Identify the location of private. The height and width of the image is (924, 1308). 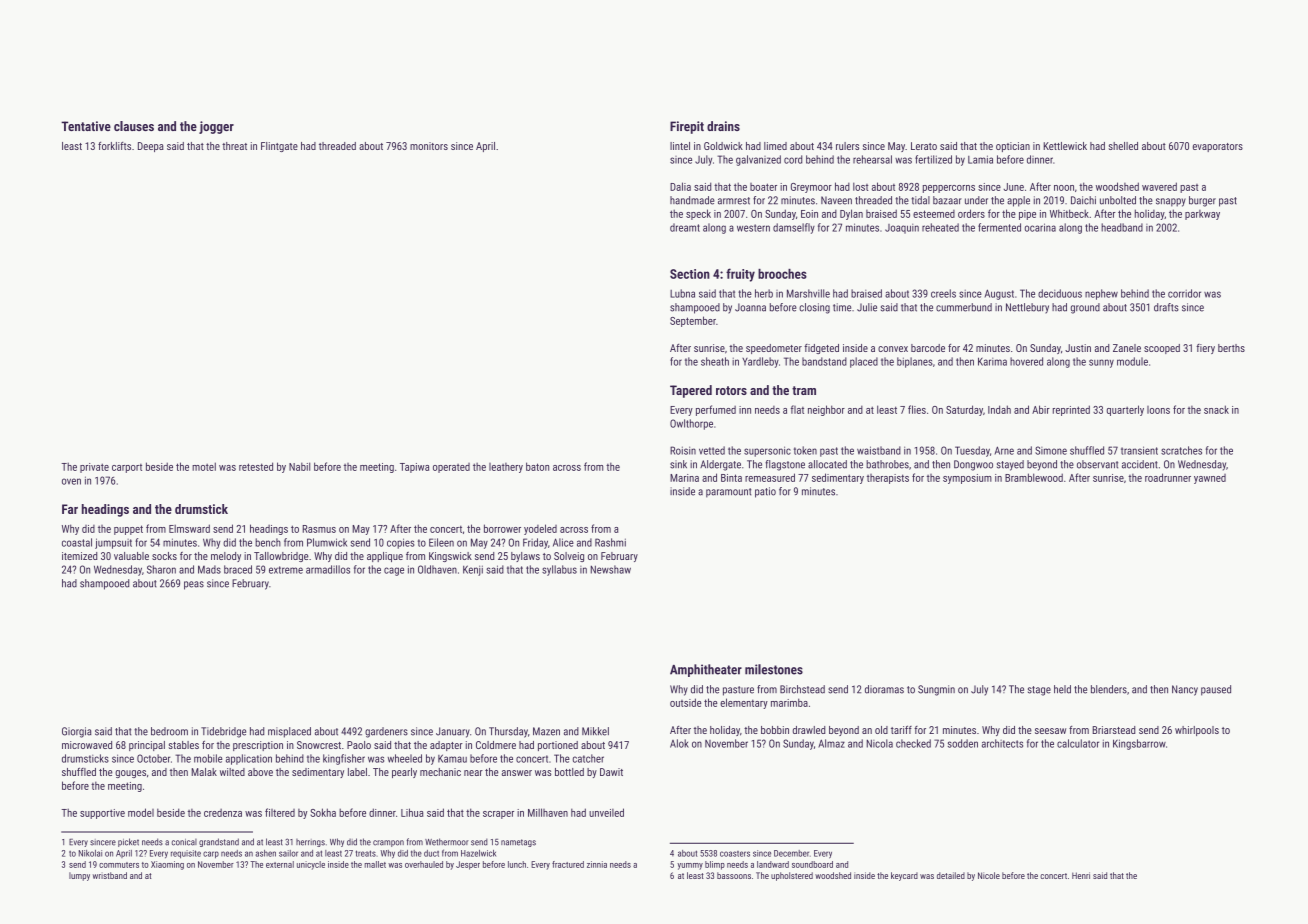
(94, 468).
